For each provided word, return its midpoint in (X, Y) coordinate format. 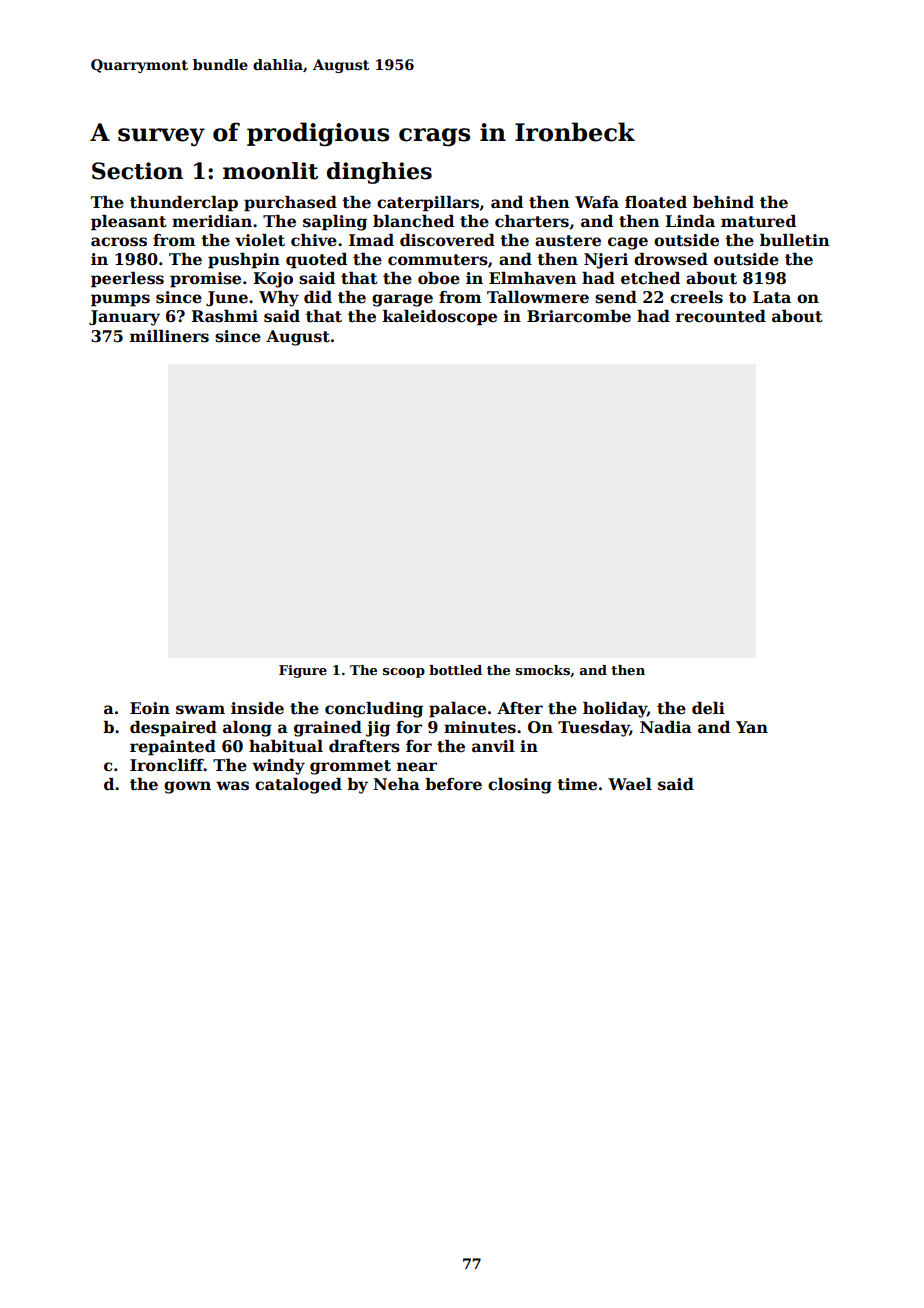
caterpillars (428, 204)
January (124, 318)
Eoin (150, 708)
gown (187, 787)
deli (708, 708)
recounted (721, 316)
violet (260, 240)
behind (723, 202)
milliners (169, 336)
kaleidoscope (440, 318)
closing (520, 786)
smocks (543, 670)
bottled (455, 670)
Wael (630, 784)
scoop (404, 673)
